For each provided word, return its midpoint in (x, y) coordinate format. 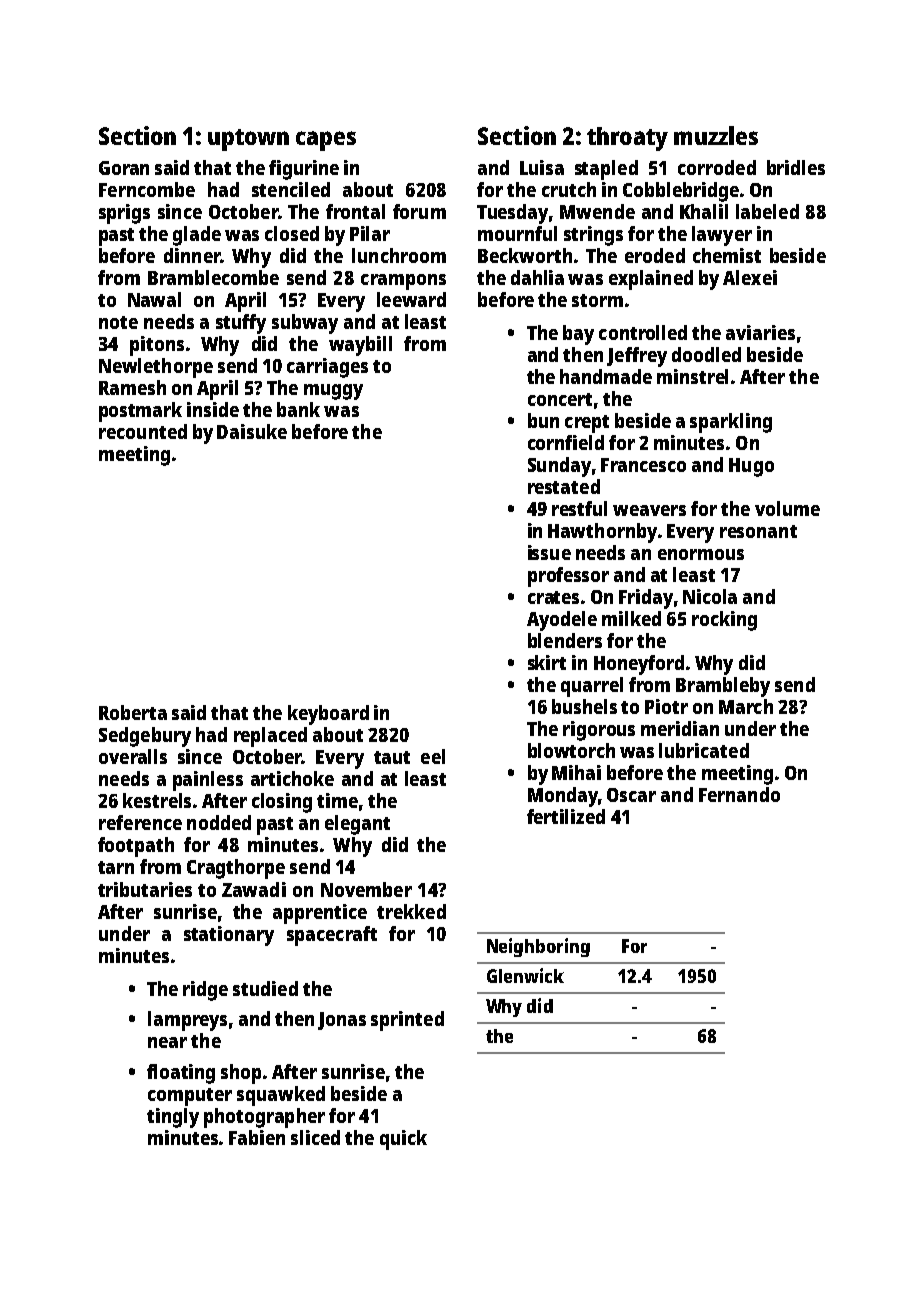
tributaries (145, 889)
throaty (627, 139)
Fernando (739, 794)
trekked (411, 911)
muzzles (716, 135)
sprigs (124, 214)
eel (433, 756)
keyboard (328, 715)
